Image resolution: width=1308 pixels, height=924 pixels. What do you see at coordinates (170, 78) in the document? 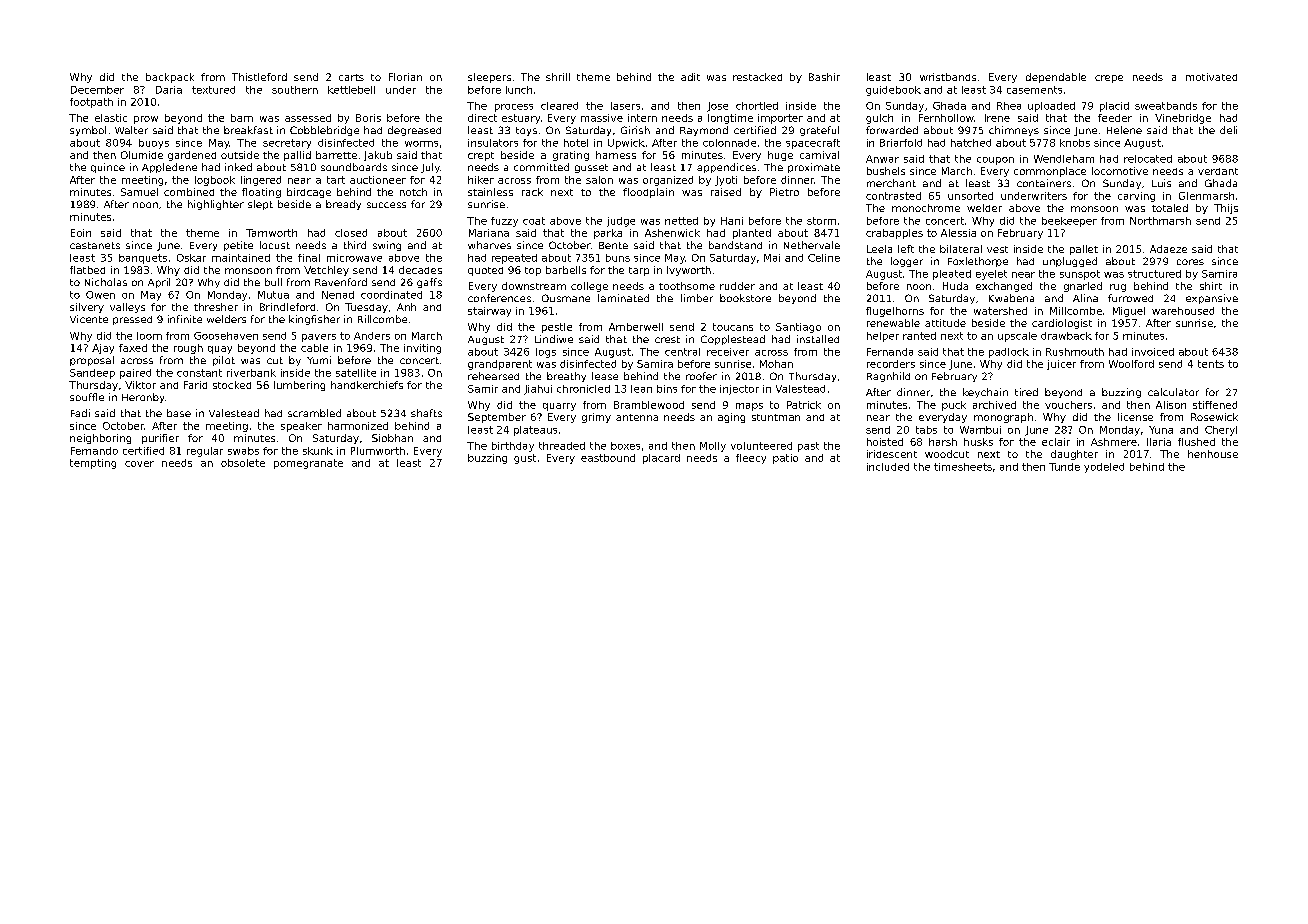
I see `backpack` at bounding box center [170, 78].
